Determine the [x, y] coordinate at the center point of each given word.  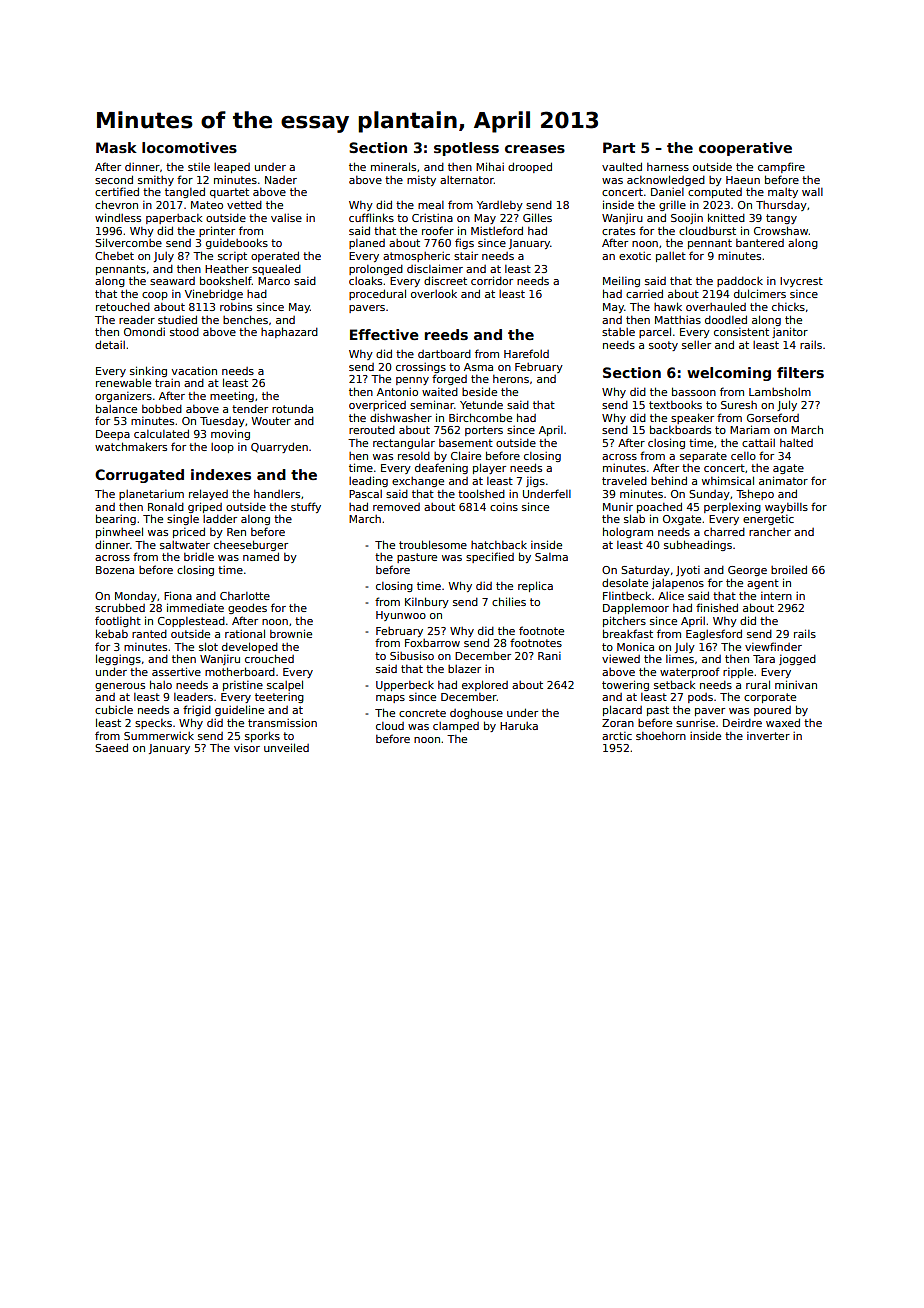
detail [110, 344]
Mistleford [497, 230]
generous [120, 687]
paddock [740, 282]
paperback [174, 219]
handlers [277, 494]
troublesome [433, 544]
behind [669, 480]
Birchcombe [480, 417]
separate [703, 457]
